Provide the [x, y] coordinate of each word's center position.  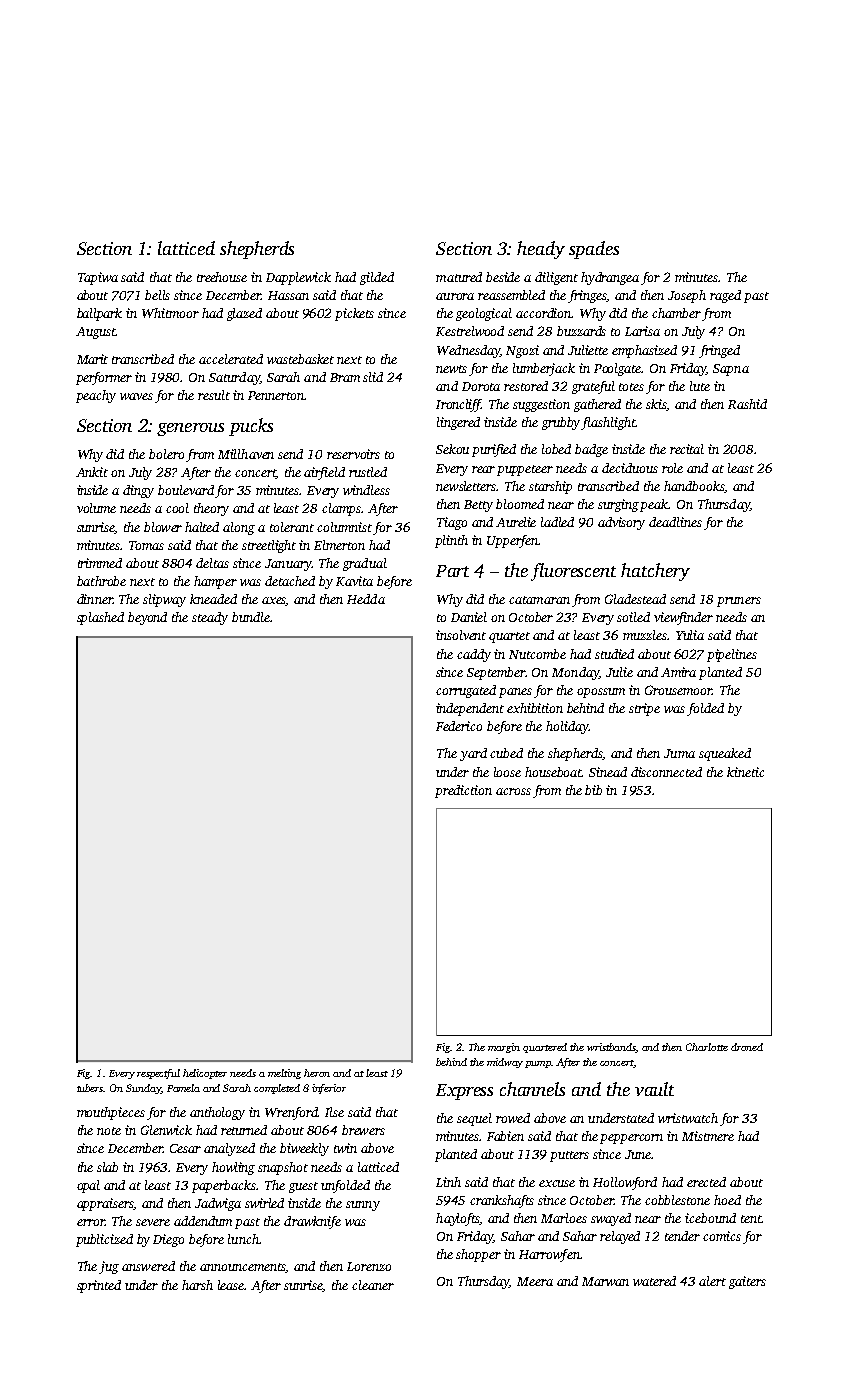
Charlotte [707, 1047]
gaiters [747, 1282]
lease [231, 1285]
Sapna [731, 370]
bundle [251, 617]
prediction [463, 791]
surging [618, 505]
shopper [478, 1255]
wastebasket [300, 359]
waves [136, 396]
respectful [158, 1074]
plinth [451, 541]
